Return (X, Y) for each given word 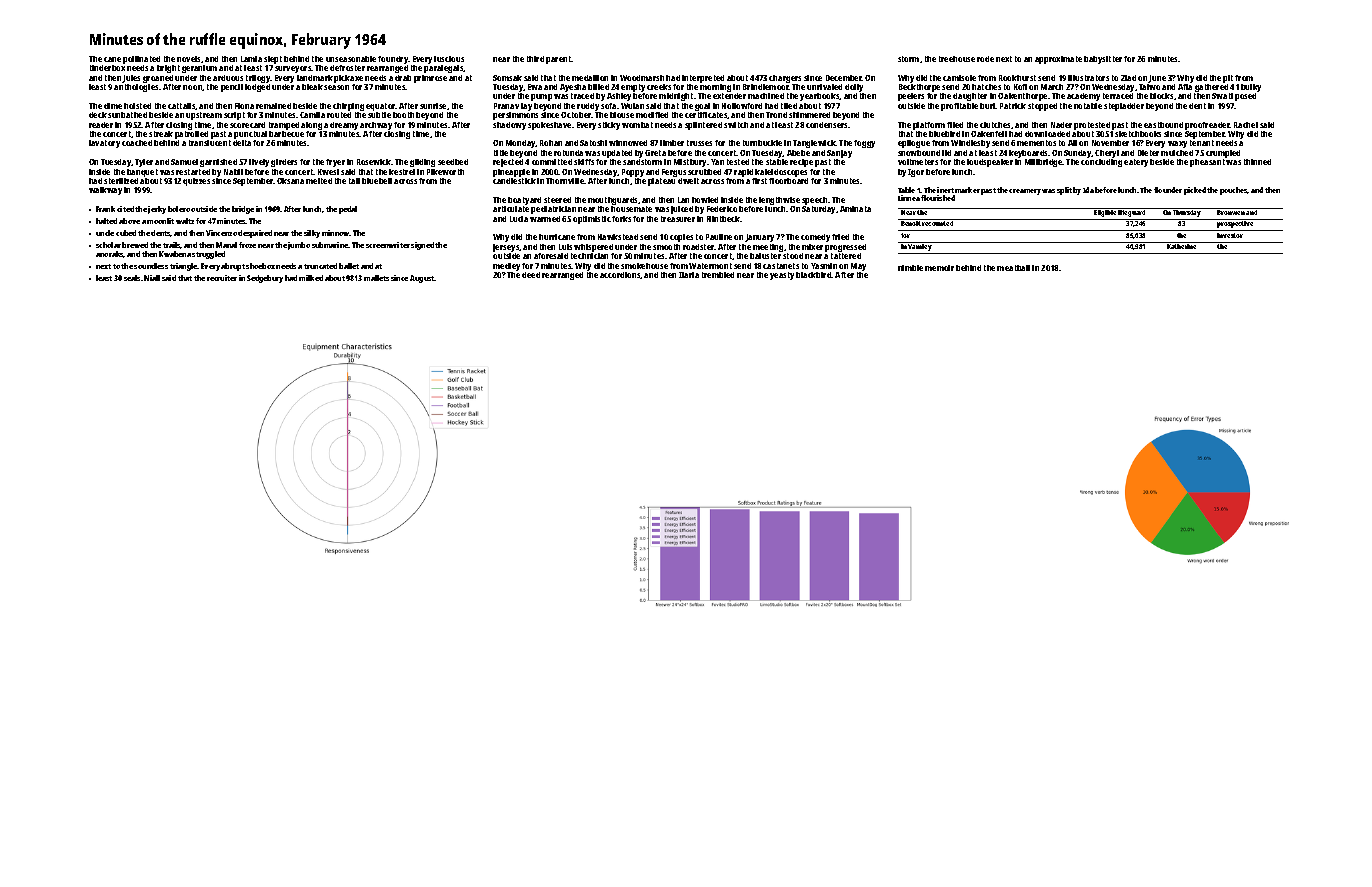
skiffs (584, 162)
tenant (1202, 143)
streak (161, 134)
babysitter (1103, 60)
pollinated (141, 60)
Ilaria (689, 275)
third (535, 59)
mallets (376, 278)
